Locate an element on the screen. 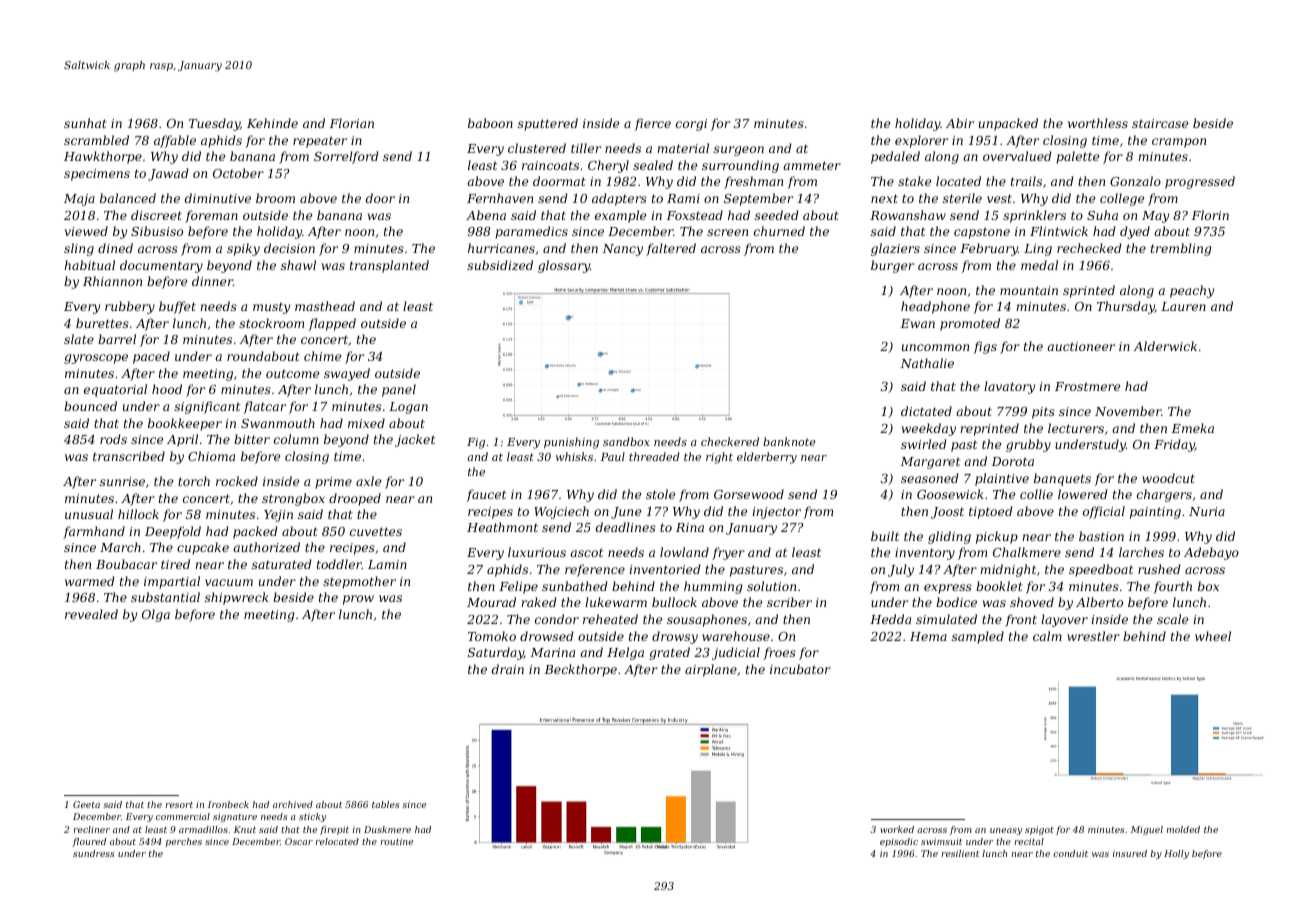  banquets is located at coordinates (1062, 479).
